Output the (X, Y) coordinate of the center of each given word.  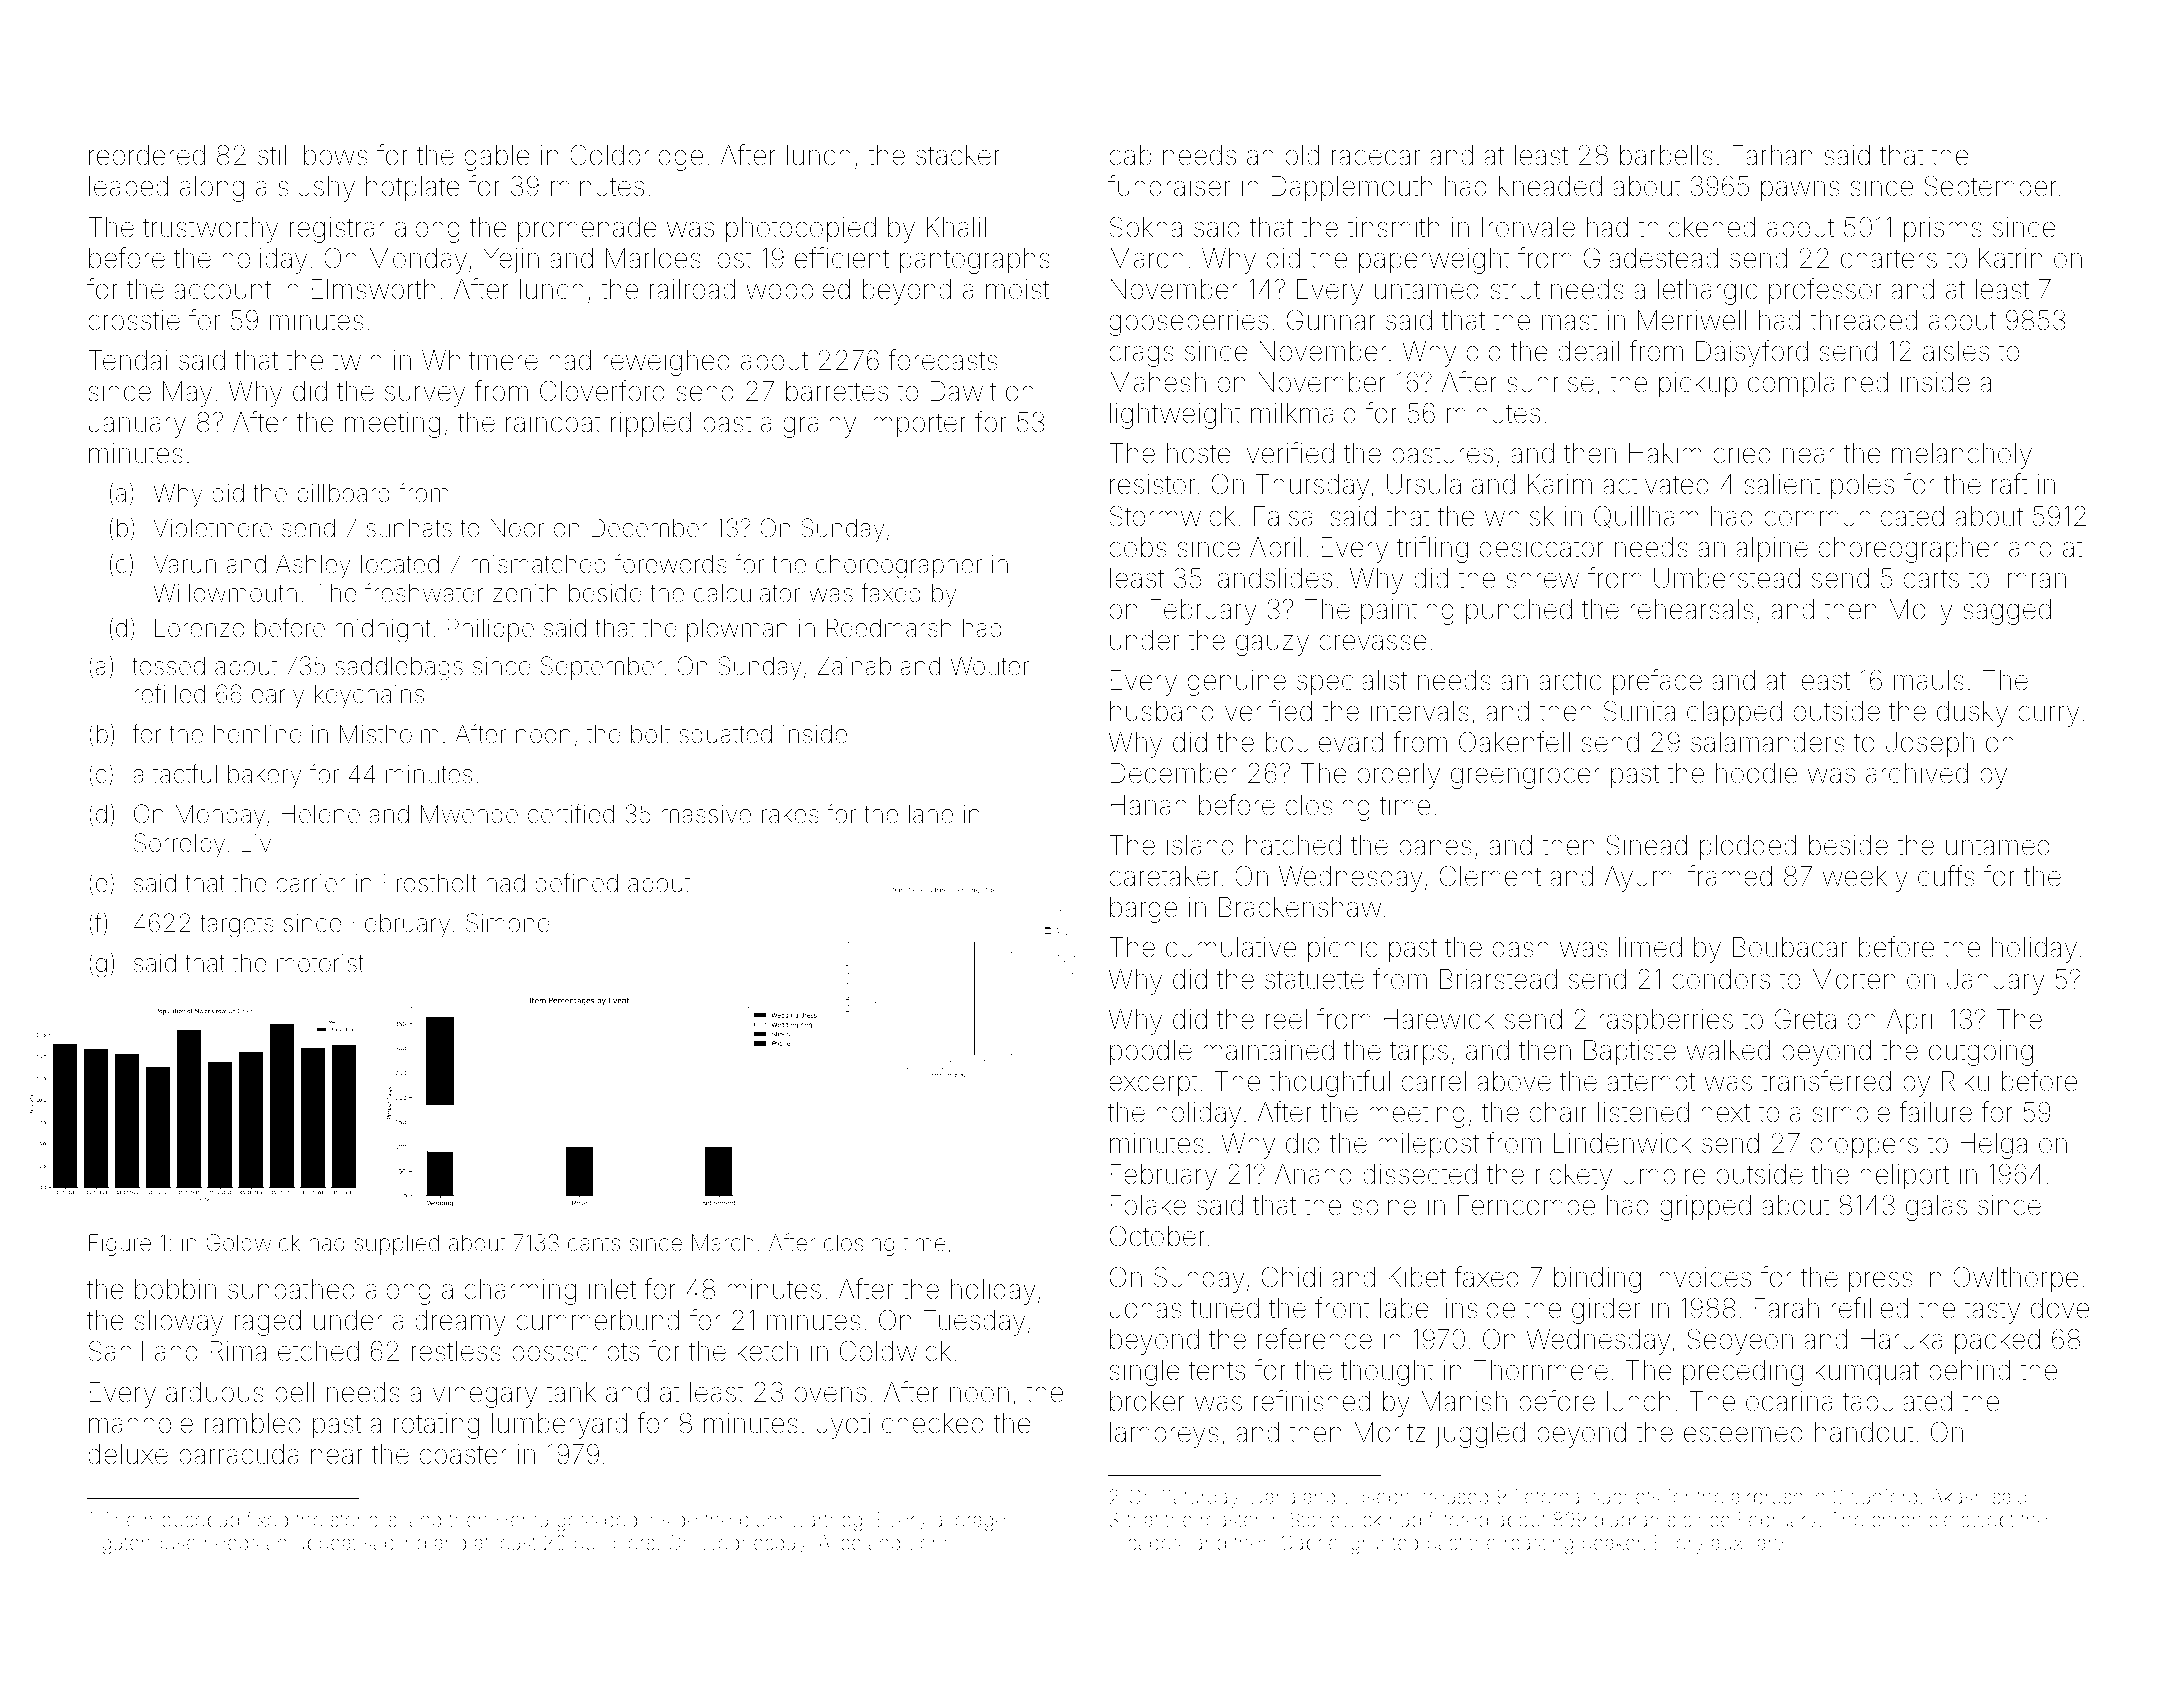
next (1725, 1113)
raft (2009, 484)
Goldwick (253, 1243)
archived (1917, 773)
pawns (1800, 191)
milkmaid (1303, 413)
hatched (1293, 845)
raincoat (553, 422)
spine (1384, 1207)
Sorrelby (179, 845)
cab (1130, 155)
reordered (147, 155)
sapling (395, 1545)
